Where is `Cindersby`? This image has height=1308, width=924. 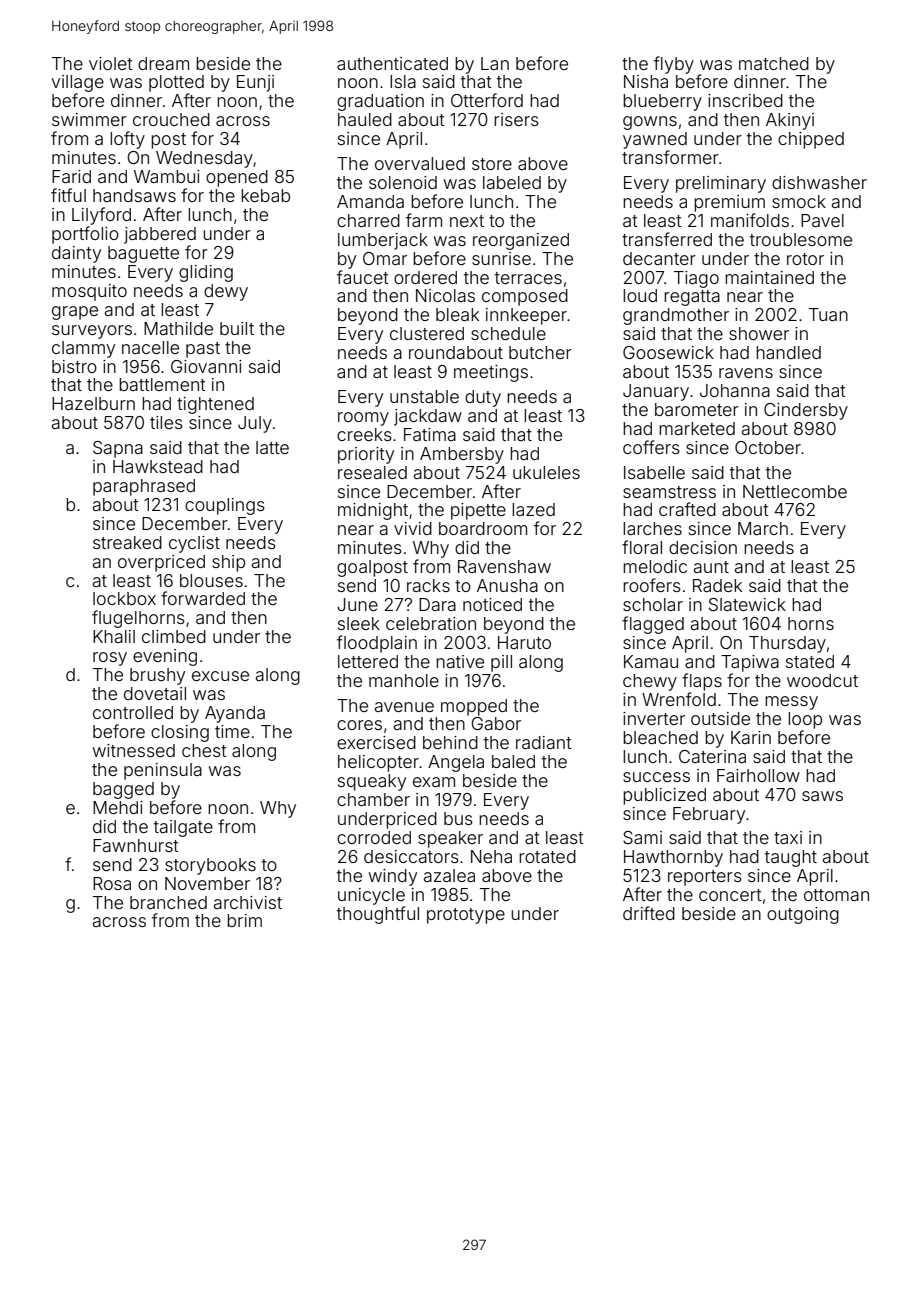 Cindersby is located at coordinates (806, 411).
